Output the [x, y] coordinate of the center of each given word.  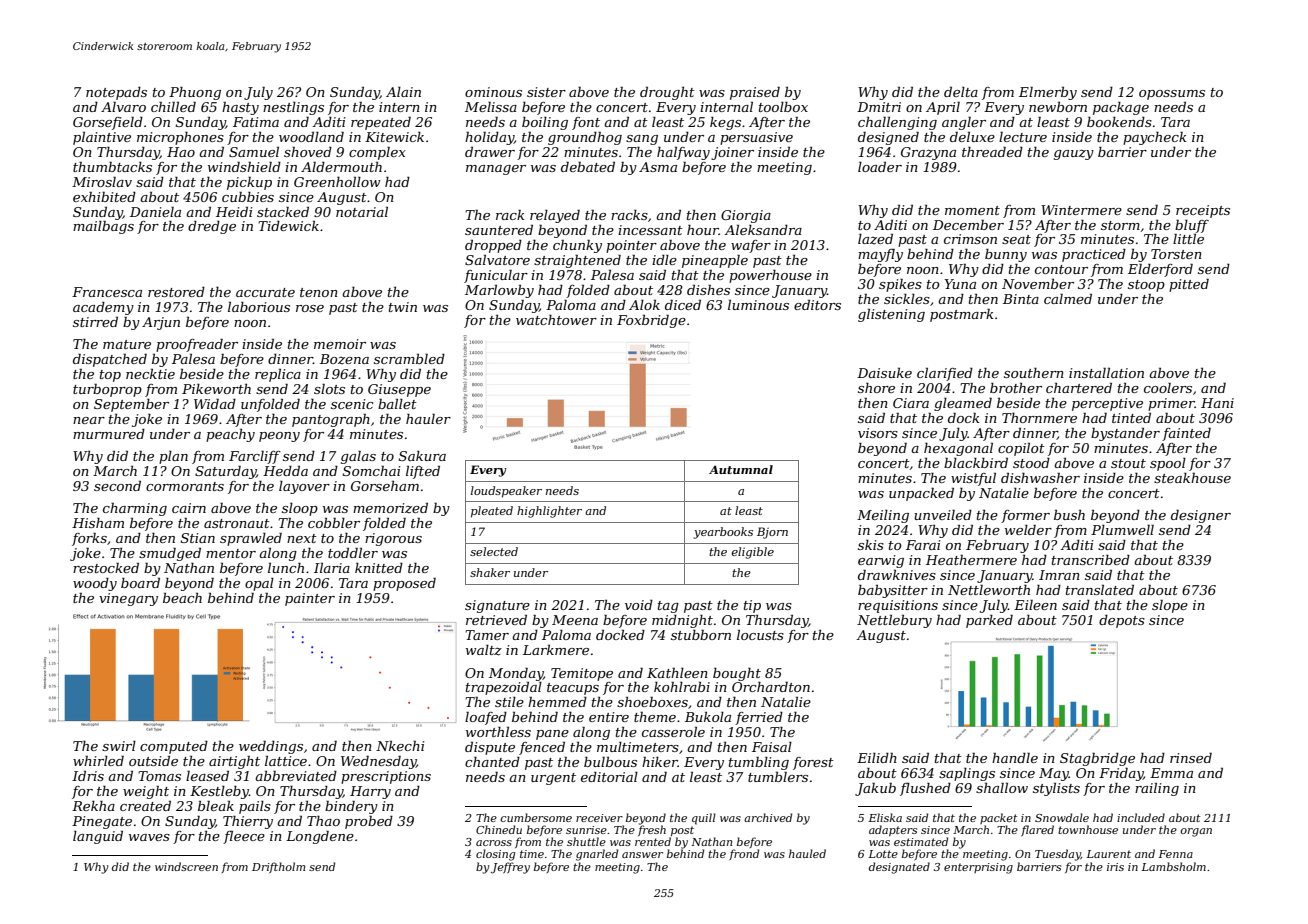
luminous [758, 305]
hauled [807, 853]
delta [961, 92]
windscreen [186, 866]
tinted [1131, 418]
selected [494, 551]
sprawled [251, 539]
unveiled [943, 515]
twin [403, 307]
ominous [493, 92]
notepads [116, 93]
